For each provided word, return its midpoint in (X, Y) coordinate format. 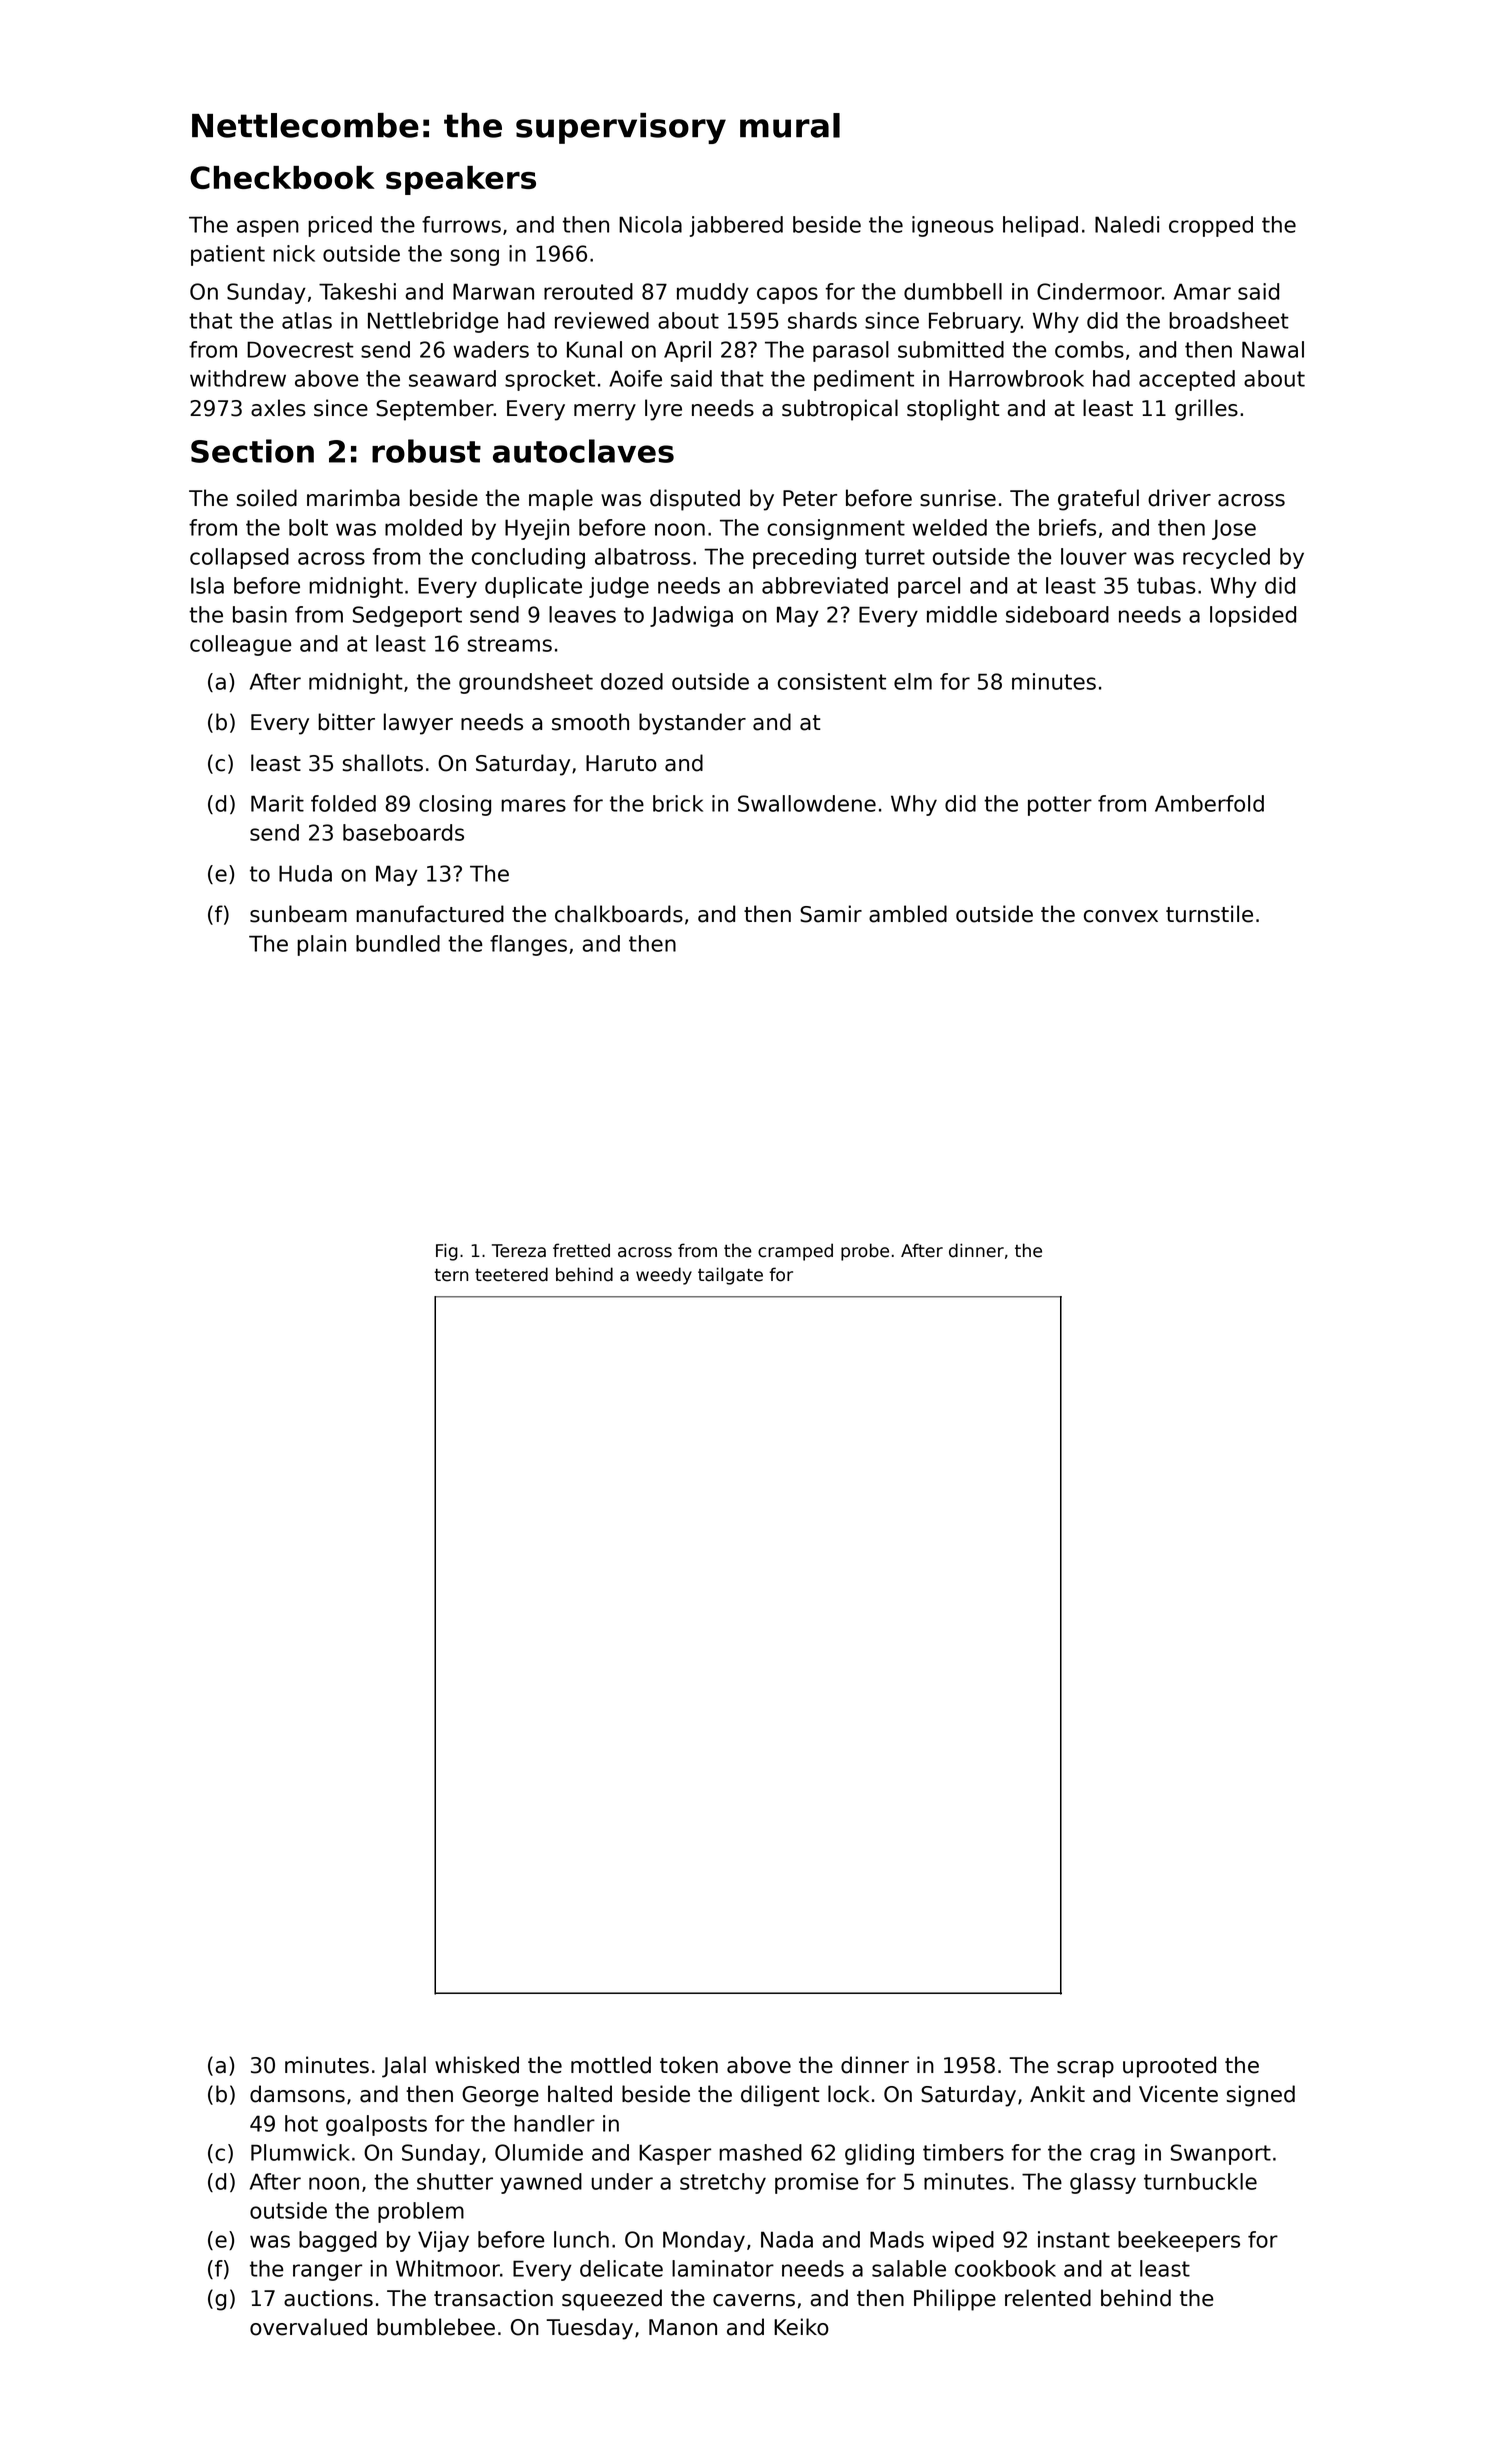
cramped (795, 1252)
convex (1121, 916)
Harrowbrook (1016, 378)
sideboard (1057, 614)
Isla (207, 585)
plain (321, 945)
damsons (297, 2094)
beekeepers (1179, 2241)
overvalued (308, 2327)
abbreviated (825, 585)
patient (228, 255)
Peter (810, 498)
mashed (760, 2152)
